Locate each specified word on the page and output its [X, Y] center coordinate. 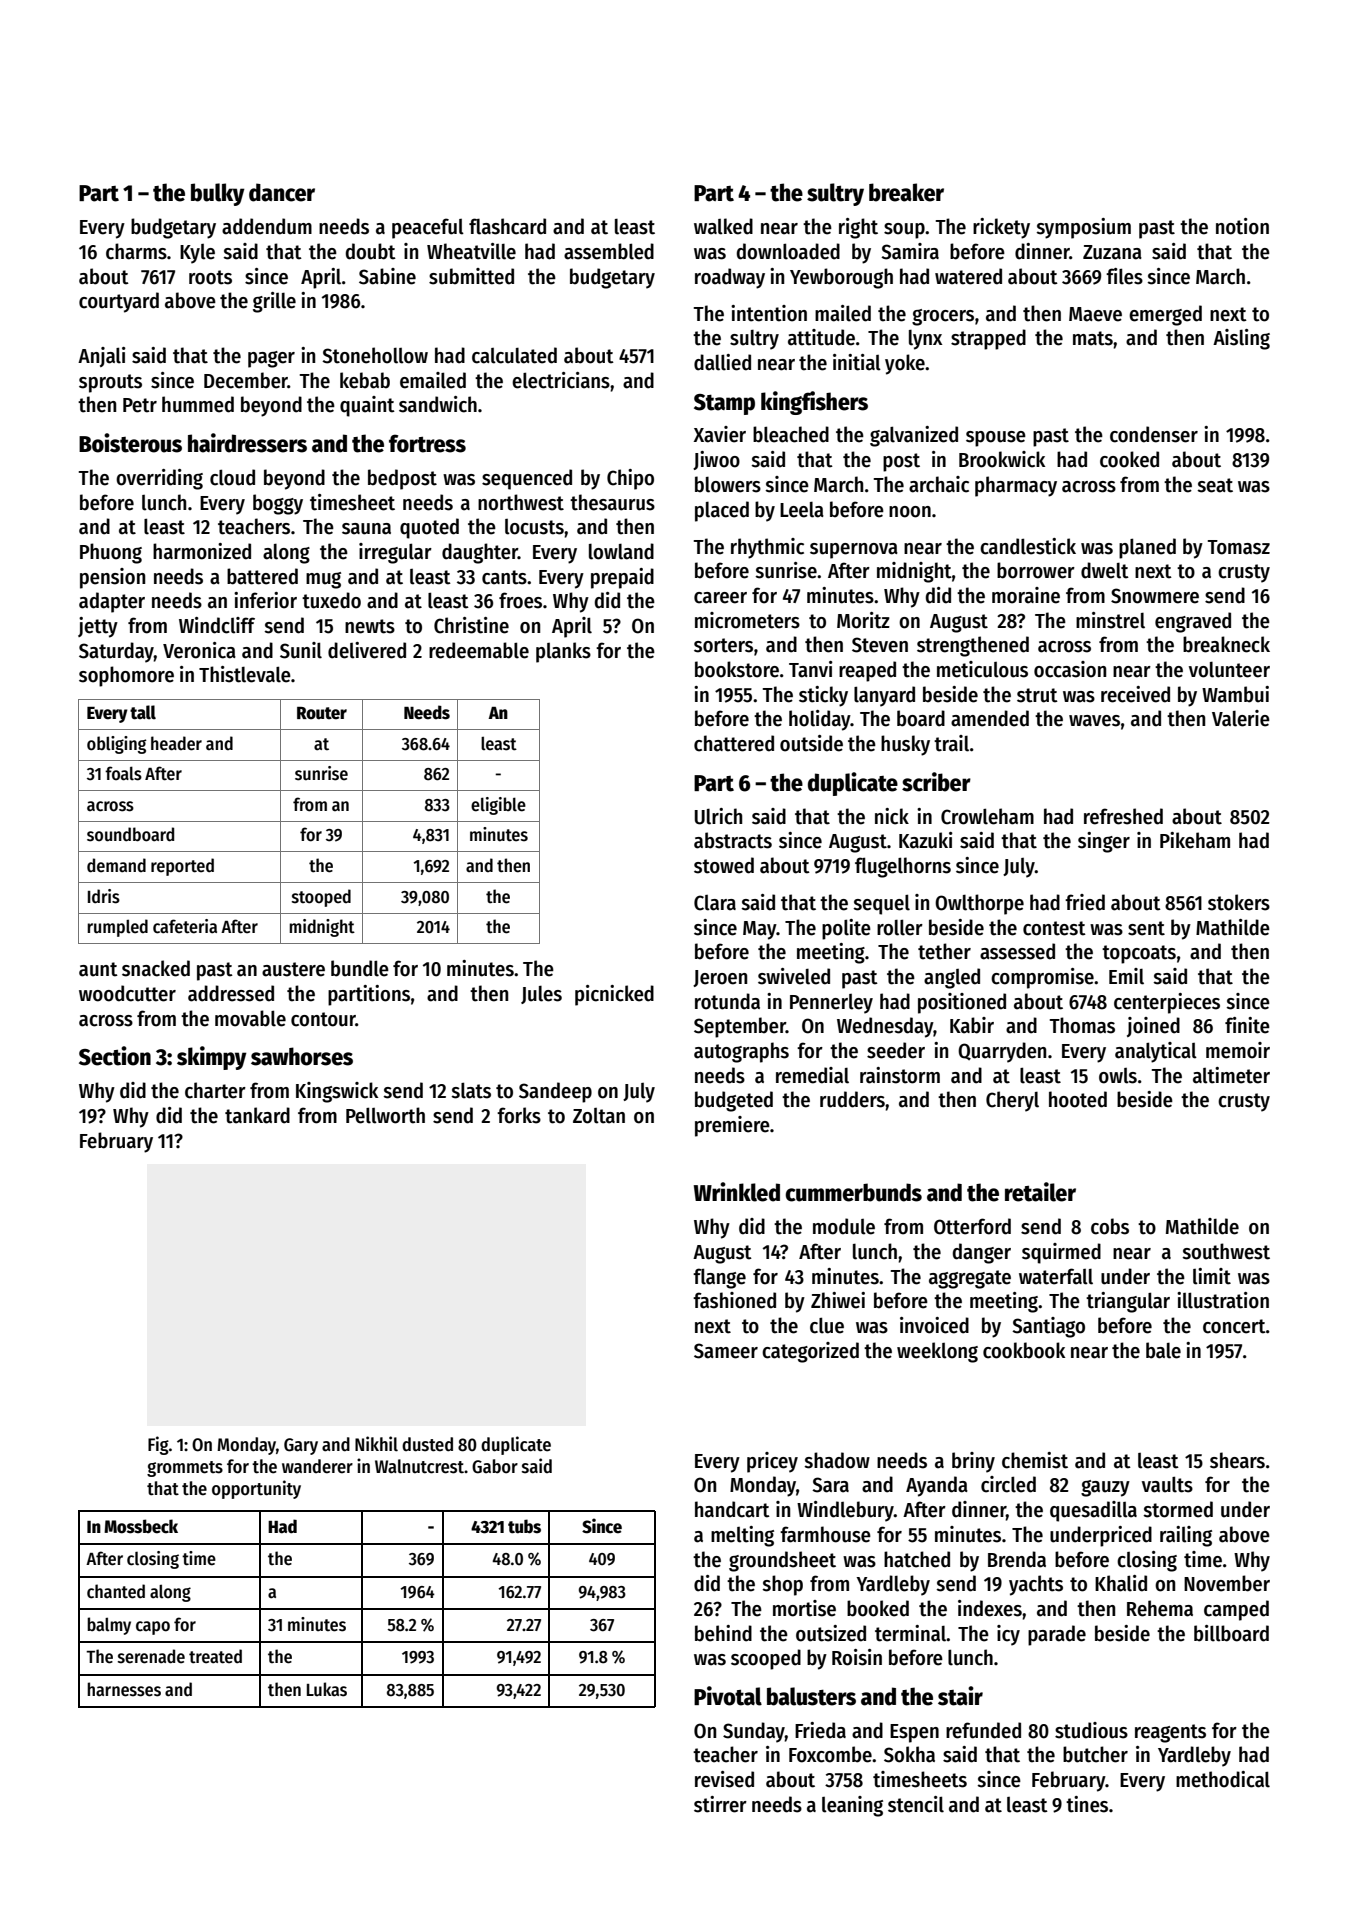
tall [143, 712]
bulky [218, 194]
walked [723, 226]
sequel [881, 904]
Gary [301, 1446]
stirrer [720, 1804]
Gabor [495, 1466]
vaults [1167, 1484]
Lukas [327, 1689]
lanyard [884, 696]
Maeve [1095, 314]
